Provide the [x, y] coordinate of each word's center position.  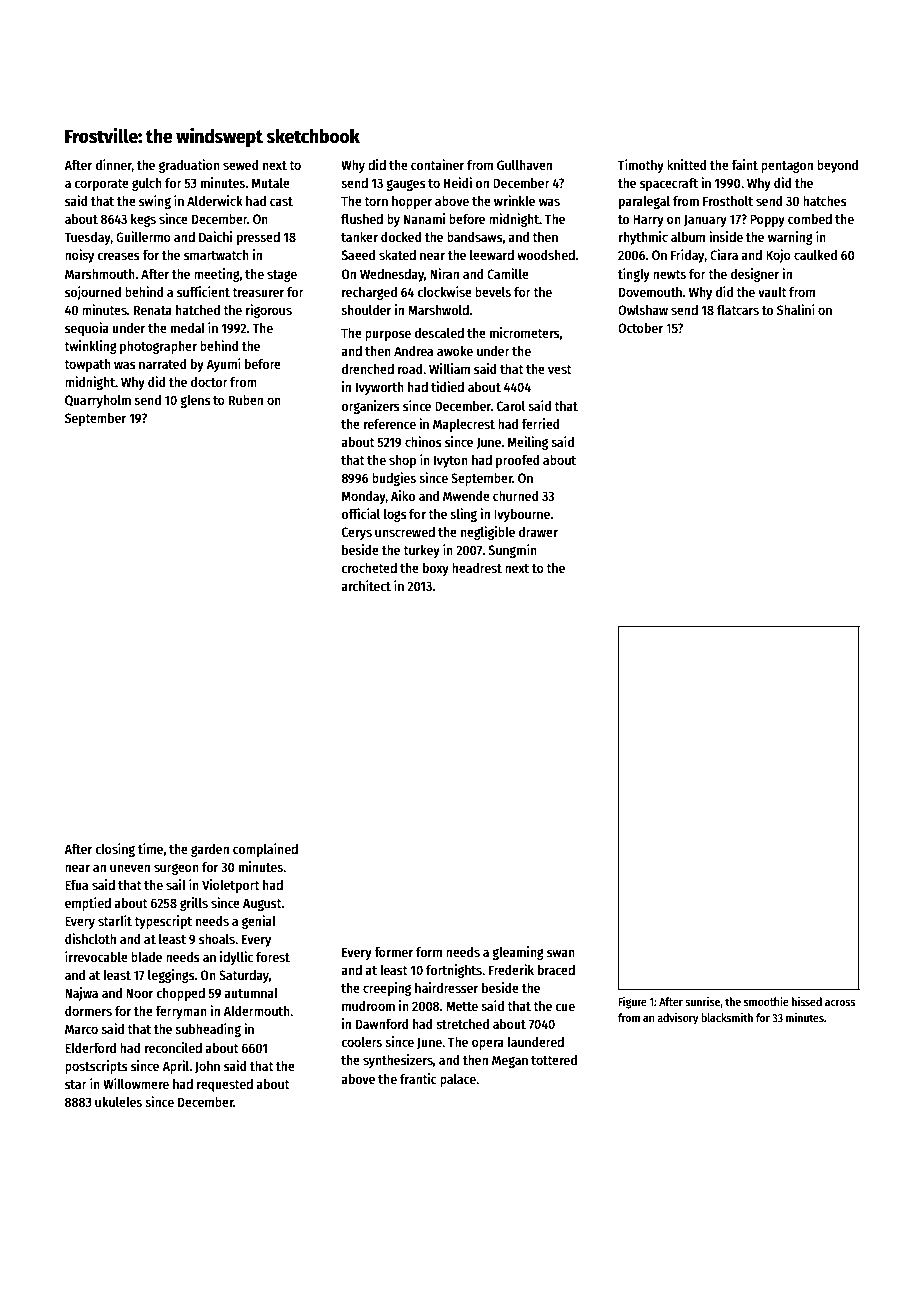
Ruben [246, 400]
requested [225, 1085]
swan [561, 953]
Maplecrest [464, 425]
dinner [114, 165]
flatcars [738, 310]
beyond [837, 166]
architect [366, 585]
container [437, 164]
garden [210, 850]
